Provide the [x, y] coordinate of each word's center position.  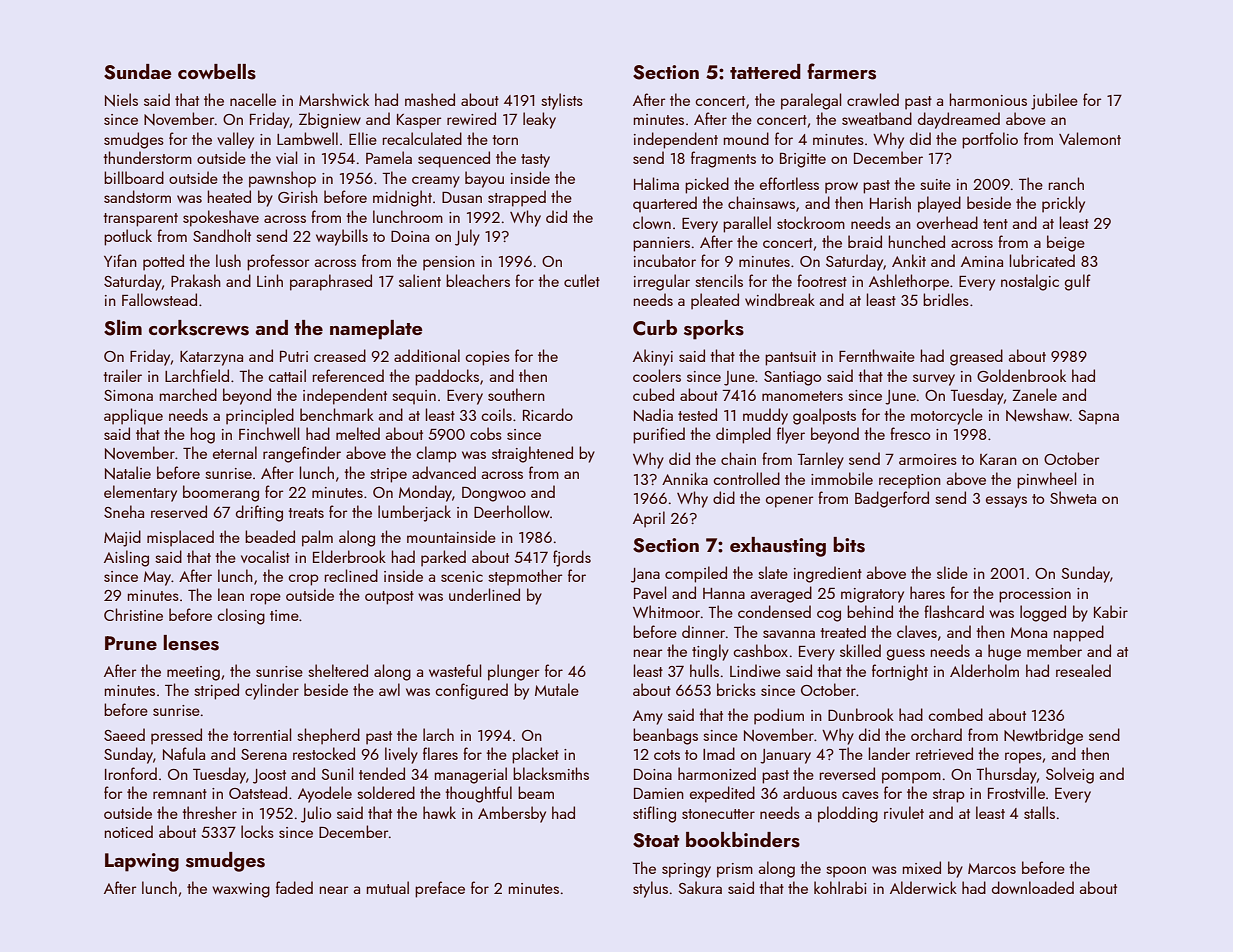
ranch [1066, 183]
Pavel [650, 592]
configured [471, 691]
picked [707, 185]
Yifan [120, 260]
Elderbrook [349, 556]
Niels [121, 100]
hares [927, 592]
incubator [665, 260]
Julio [316, 814]
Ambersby [512, 814]
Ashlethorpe [909, 282]
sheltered [338, 670]
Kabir [1111, 611]
